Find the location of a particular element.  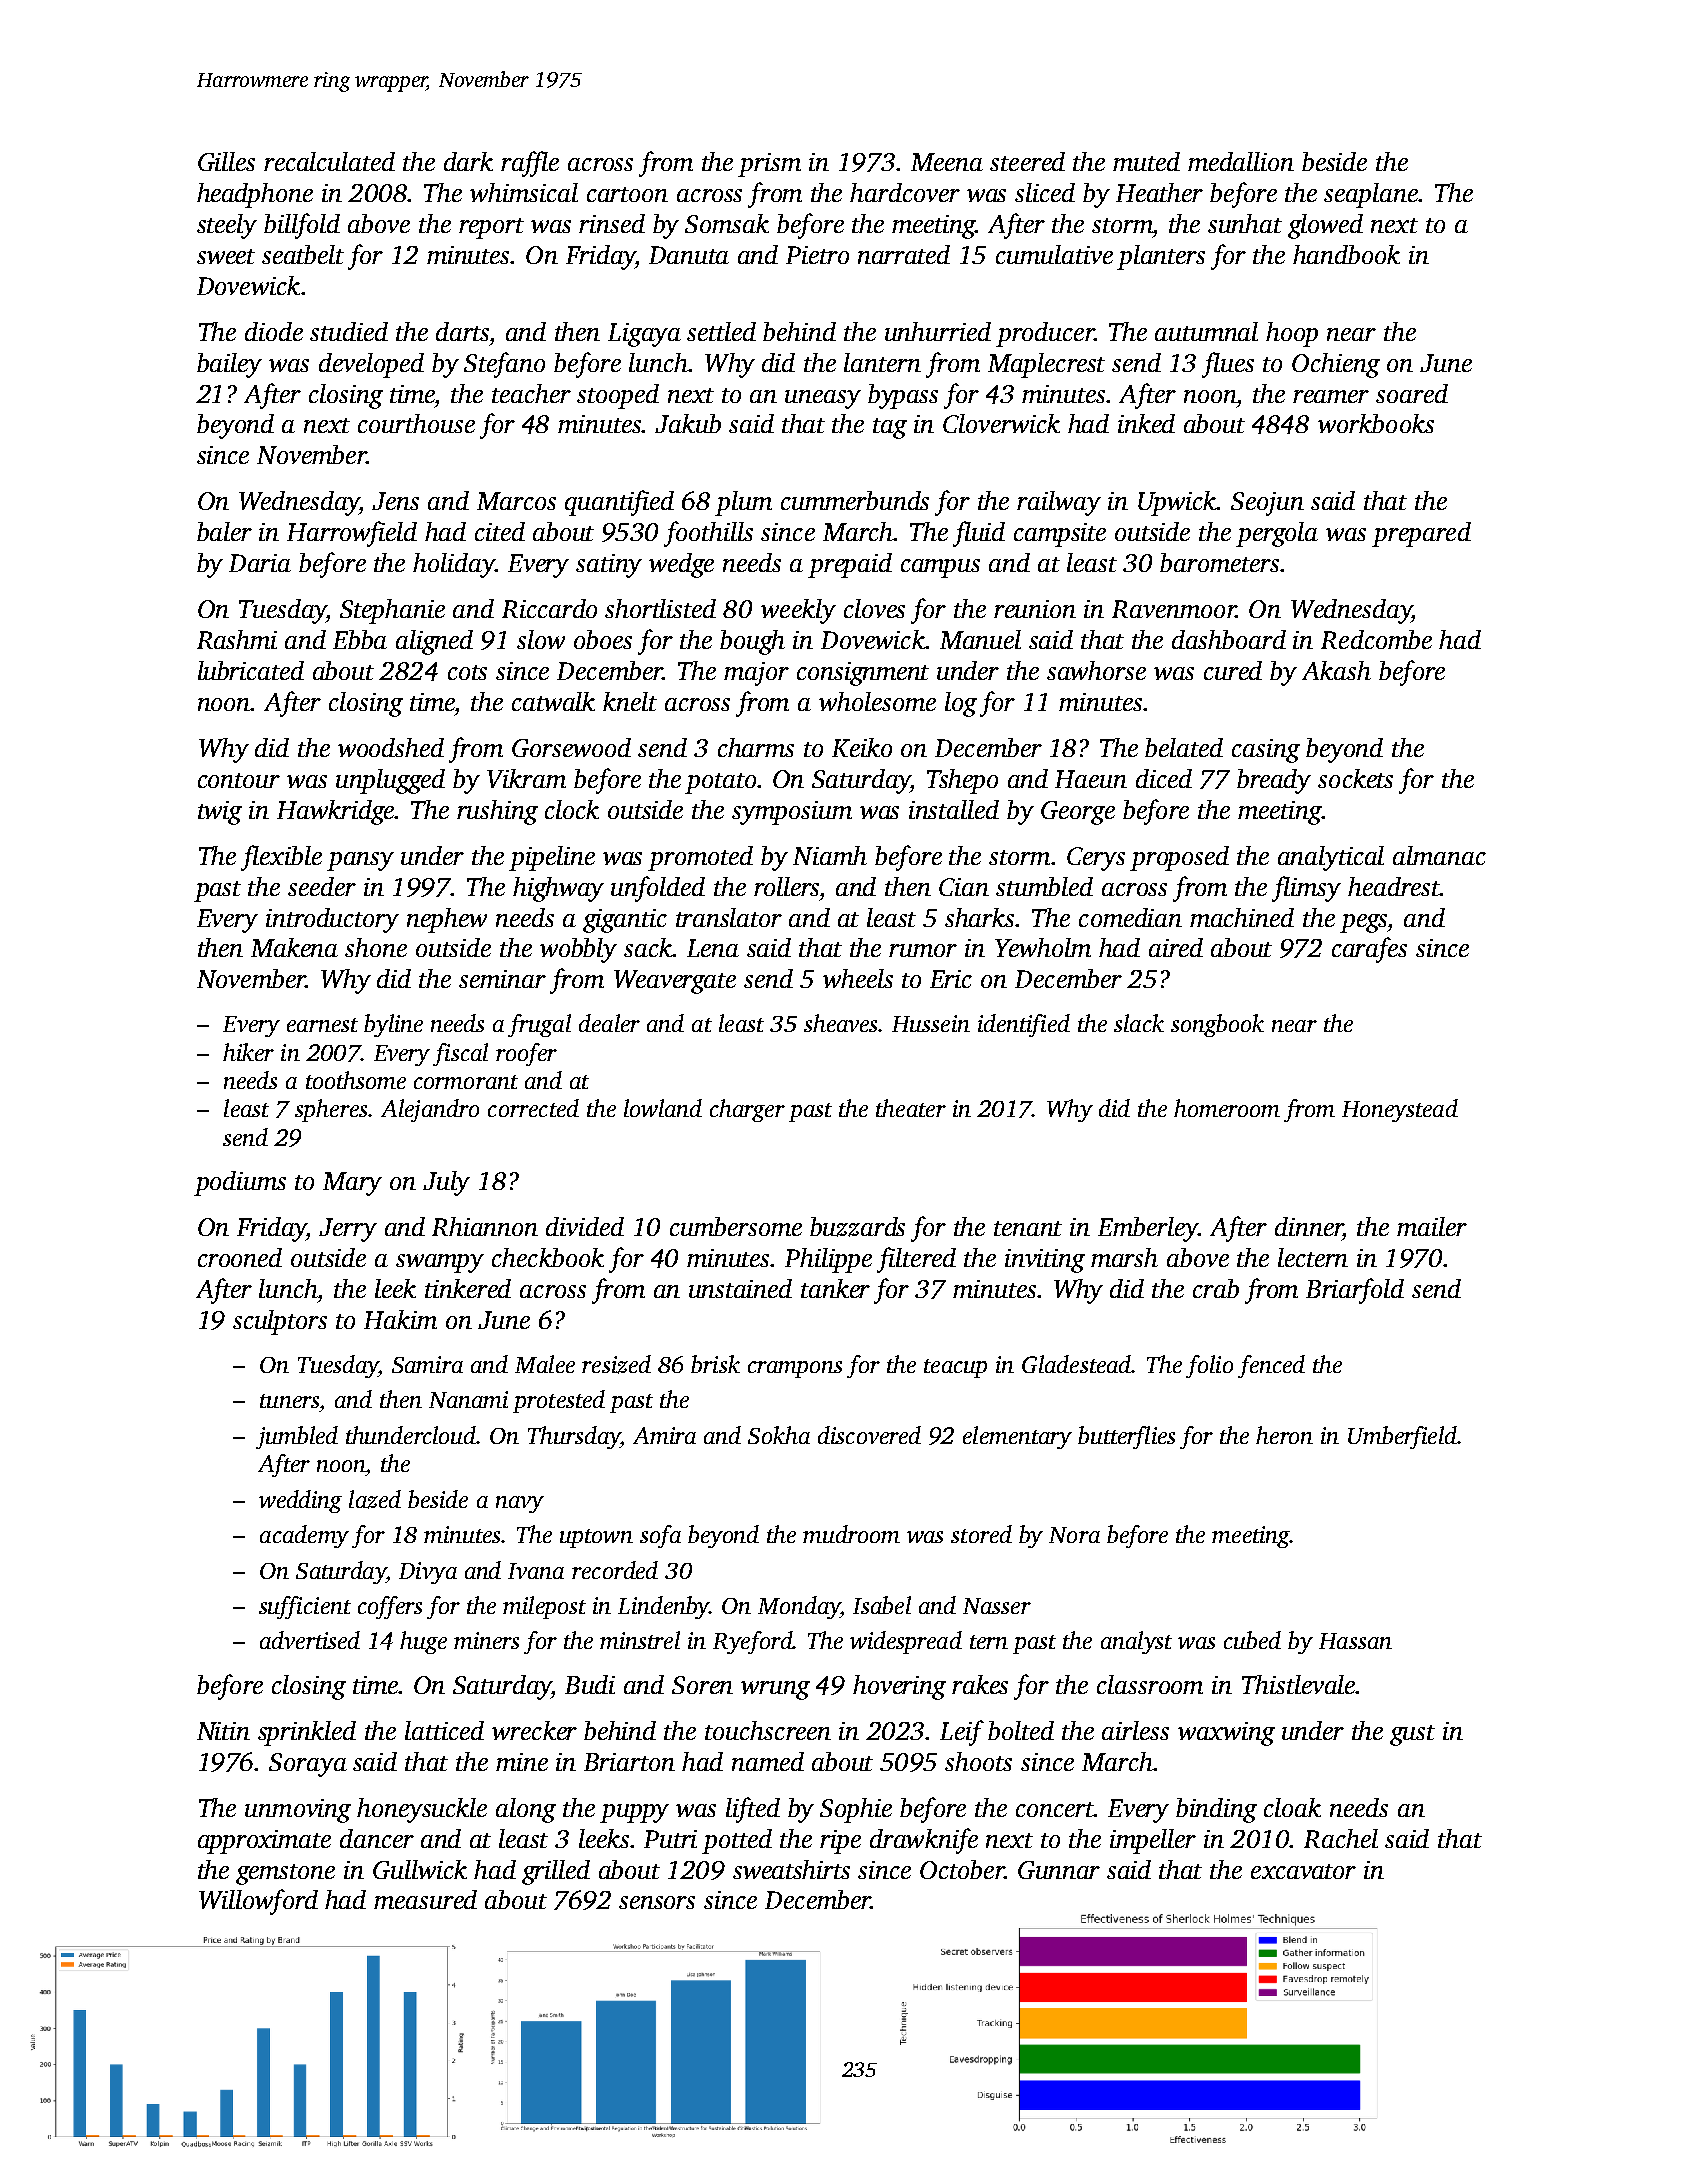

almanac is located at coordinates (1439, 855).
